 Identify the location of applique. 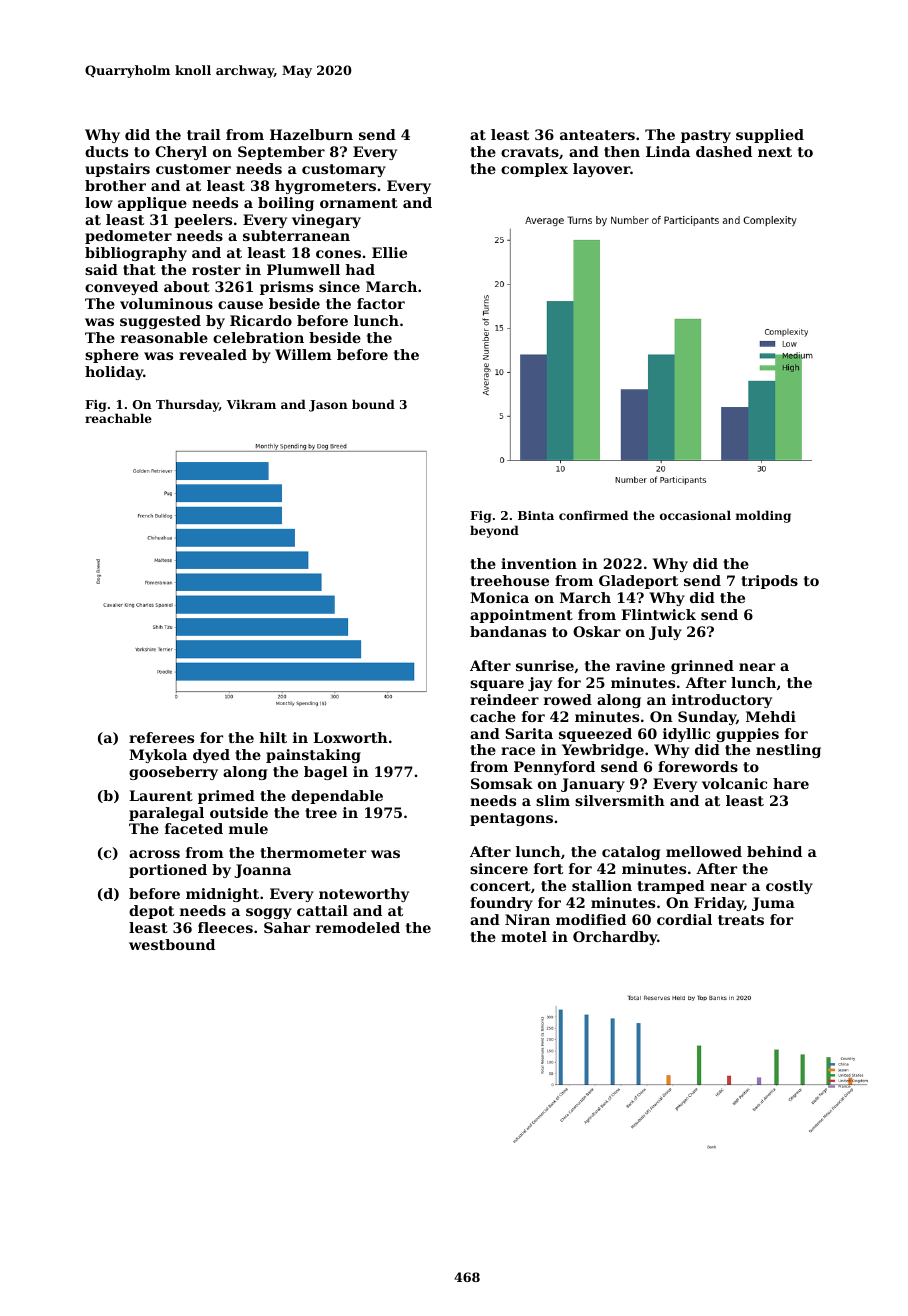
(152, 204).
